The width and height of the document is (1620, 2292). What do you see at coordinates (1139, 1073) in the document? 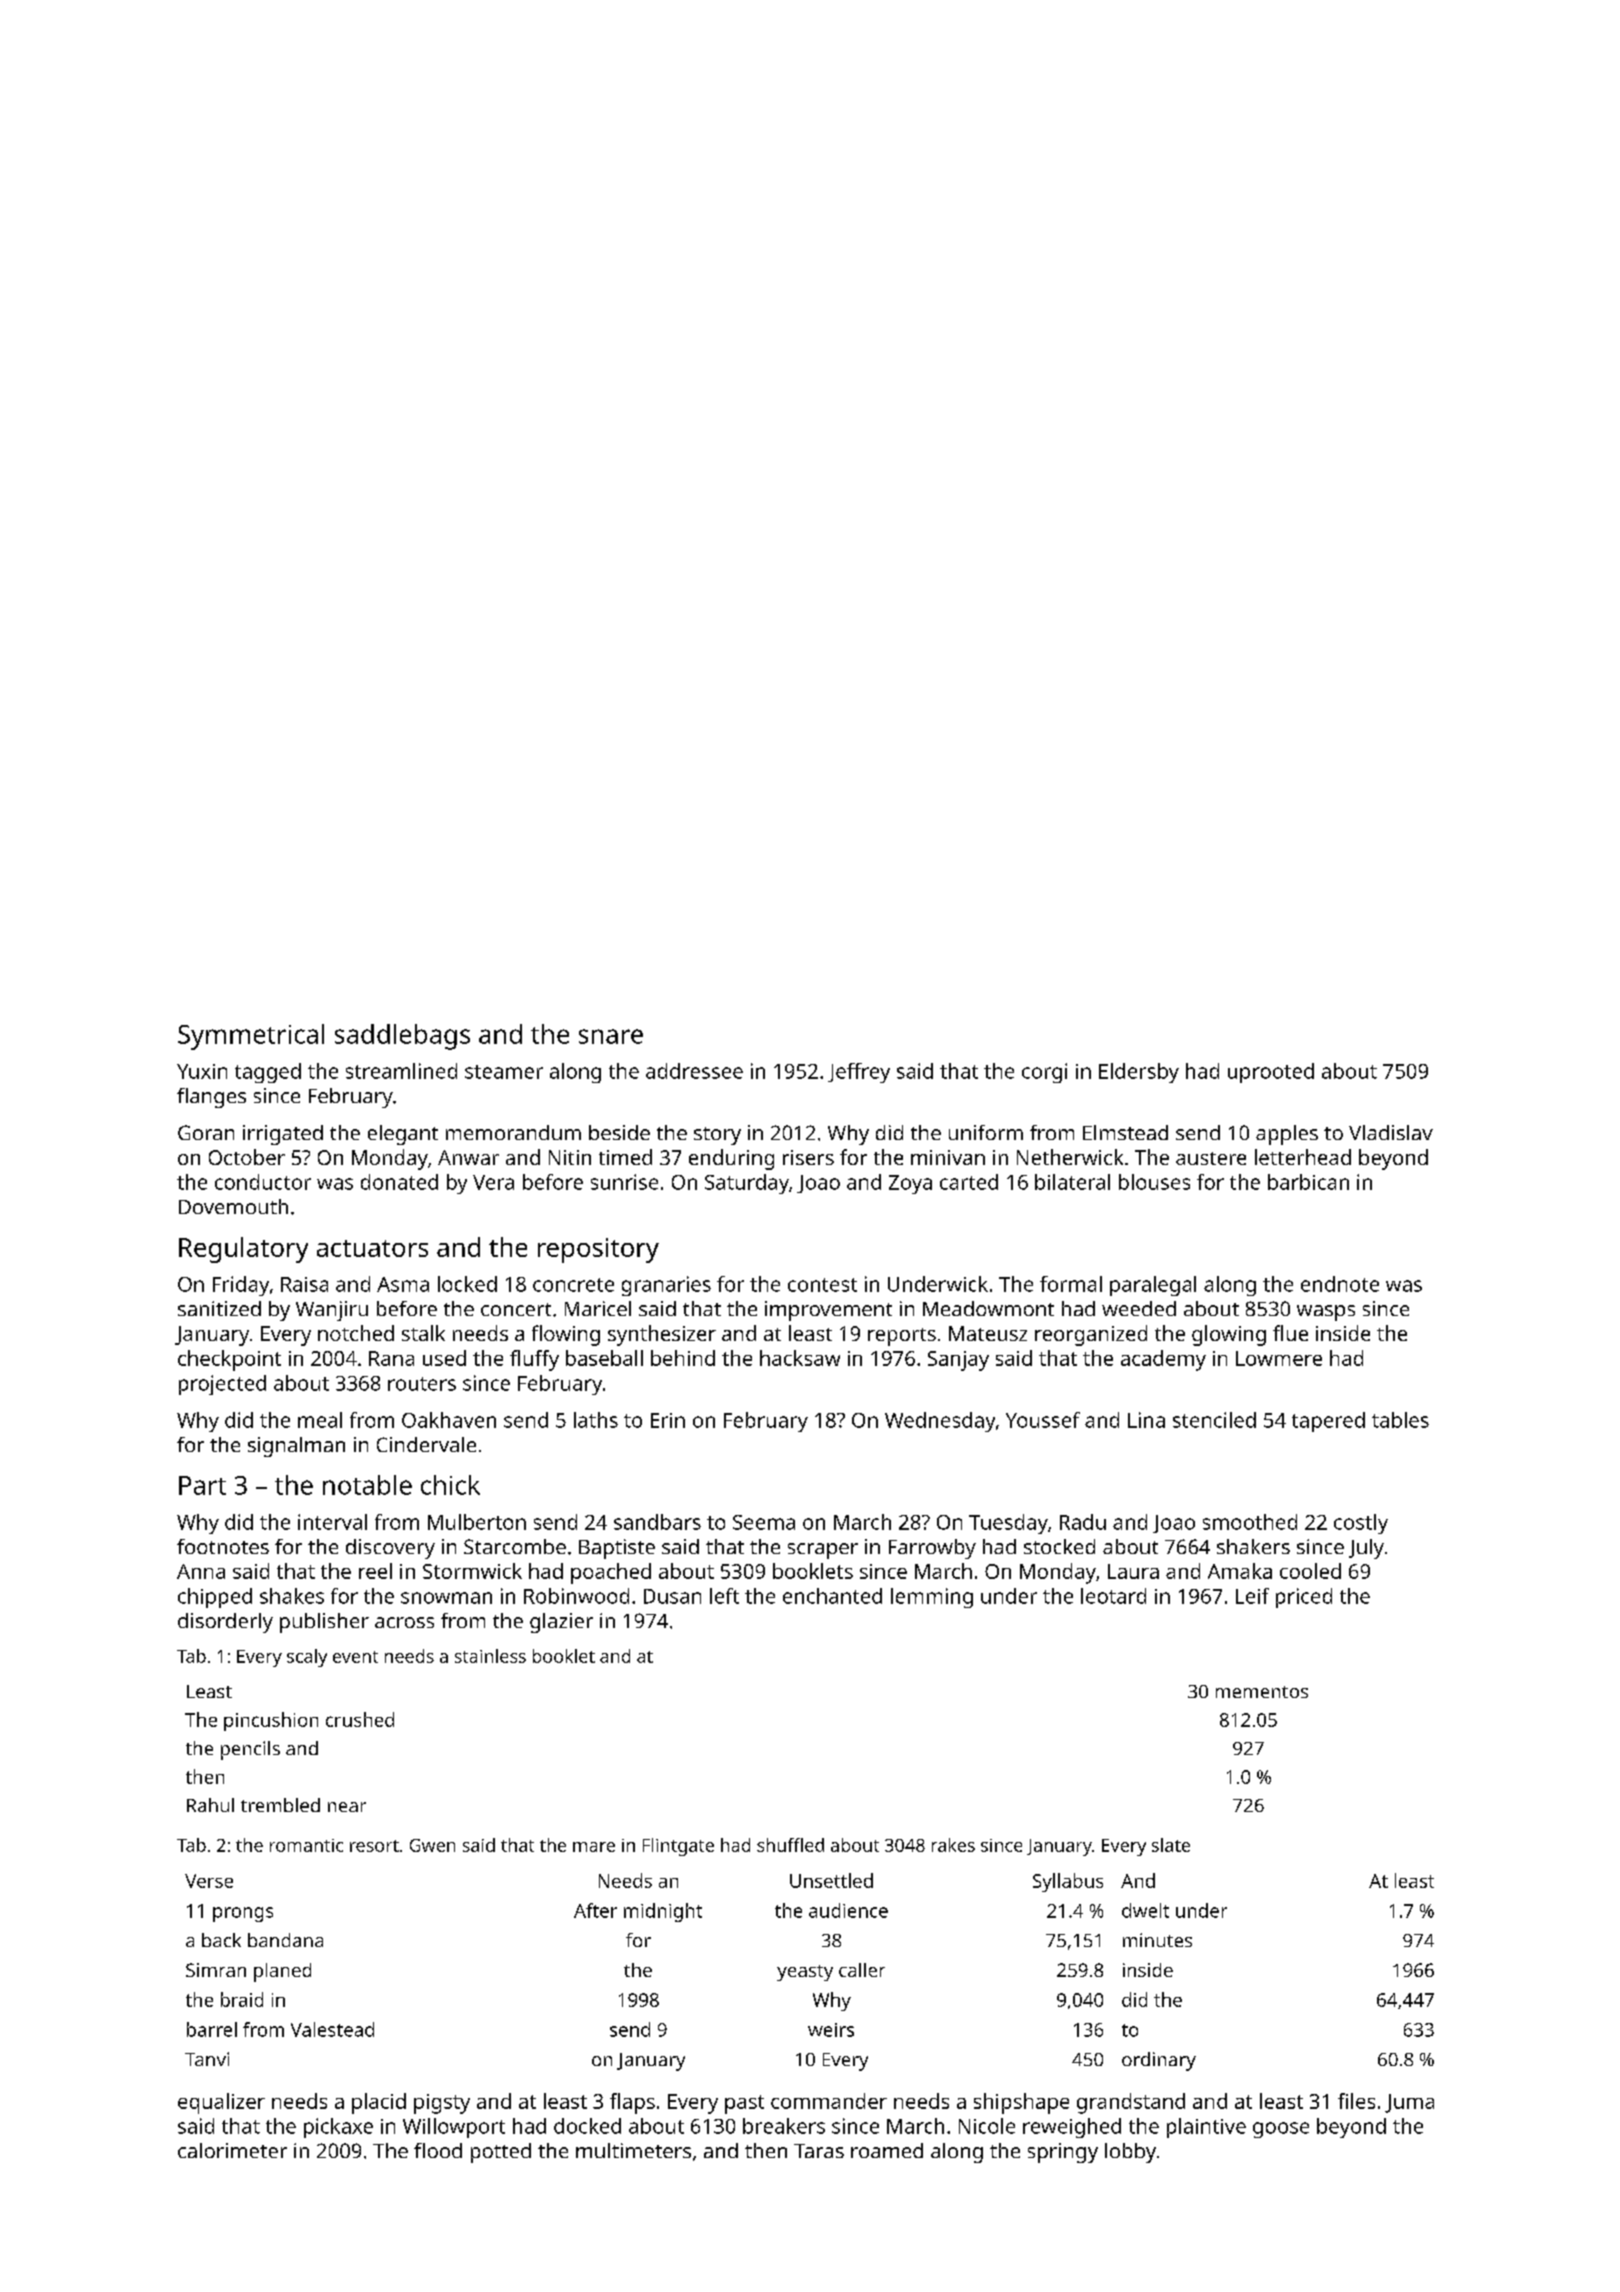
I see `Eldersby` at bounding box center [1139, 1073].
